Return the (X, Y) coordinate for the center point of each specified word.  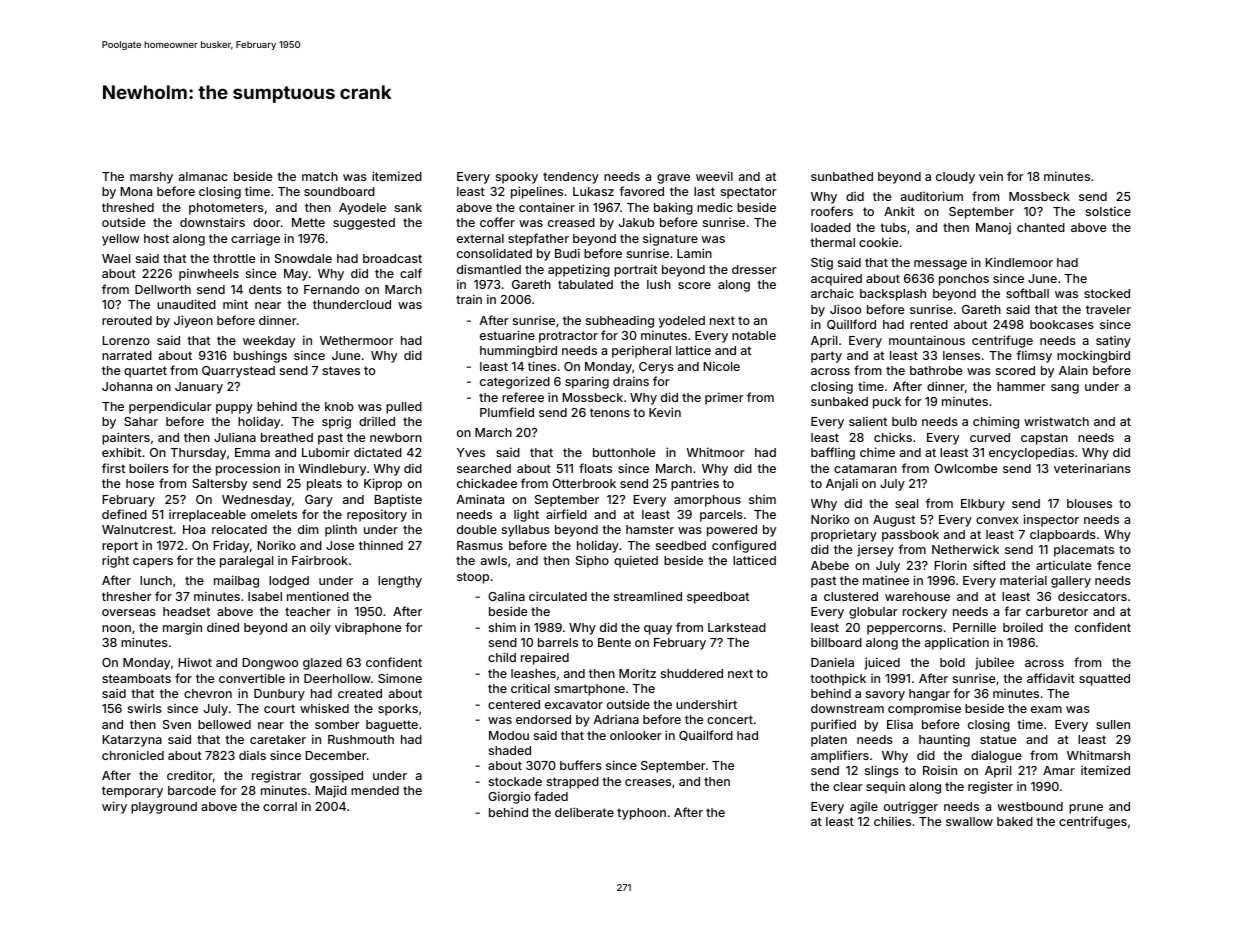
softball (1027, 293)
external (480, 238)
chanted (1041, 227)
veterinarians (1092, 468)
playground (164, 808)
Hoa (194, 529)
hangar (929, 695)
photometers (226, 209)
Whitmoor (715, 452)
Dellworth (163, 289)
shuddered (692, 673)
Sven (177, 724)
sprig (336, 422)
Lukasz (593, 191)
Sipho (592, 561)
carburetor (1057, 611)
